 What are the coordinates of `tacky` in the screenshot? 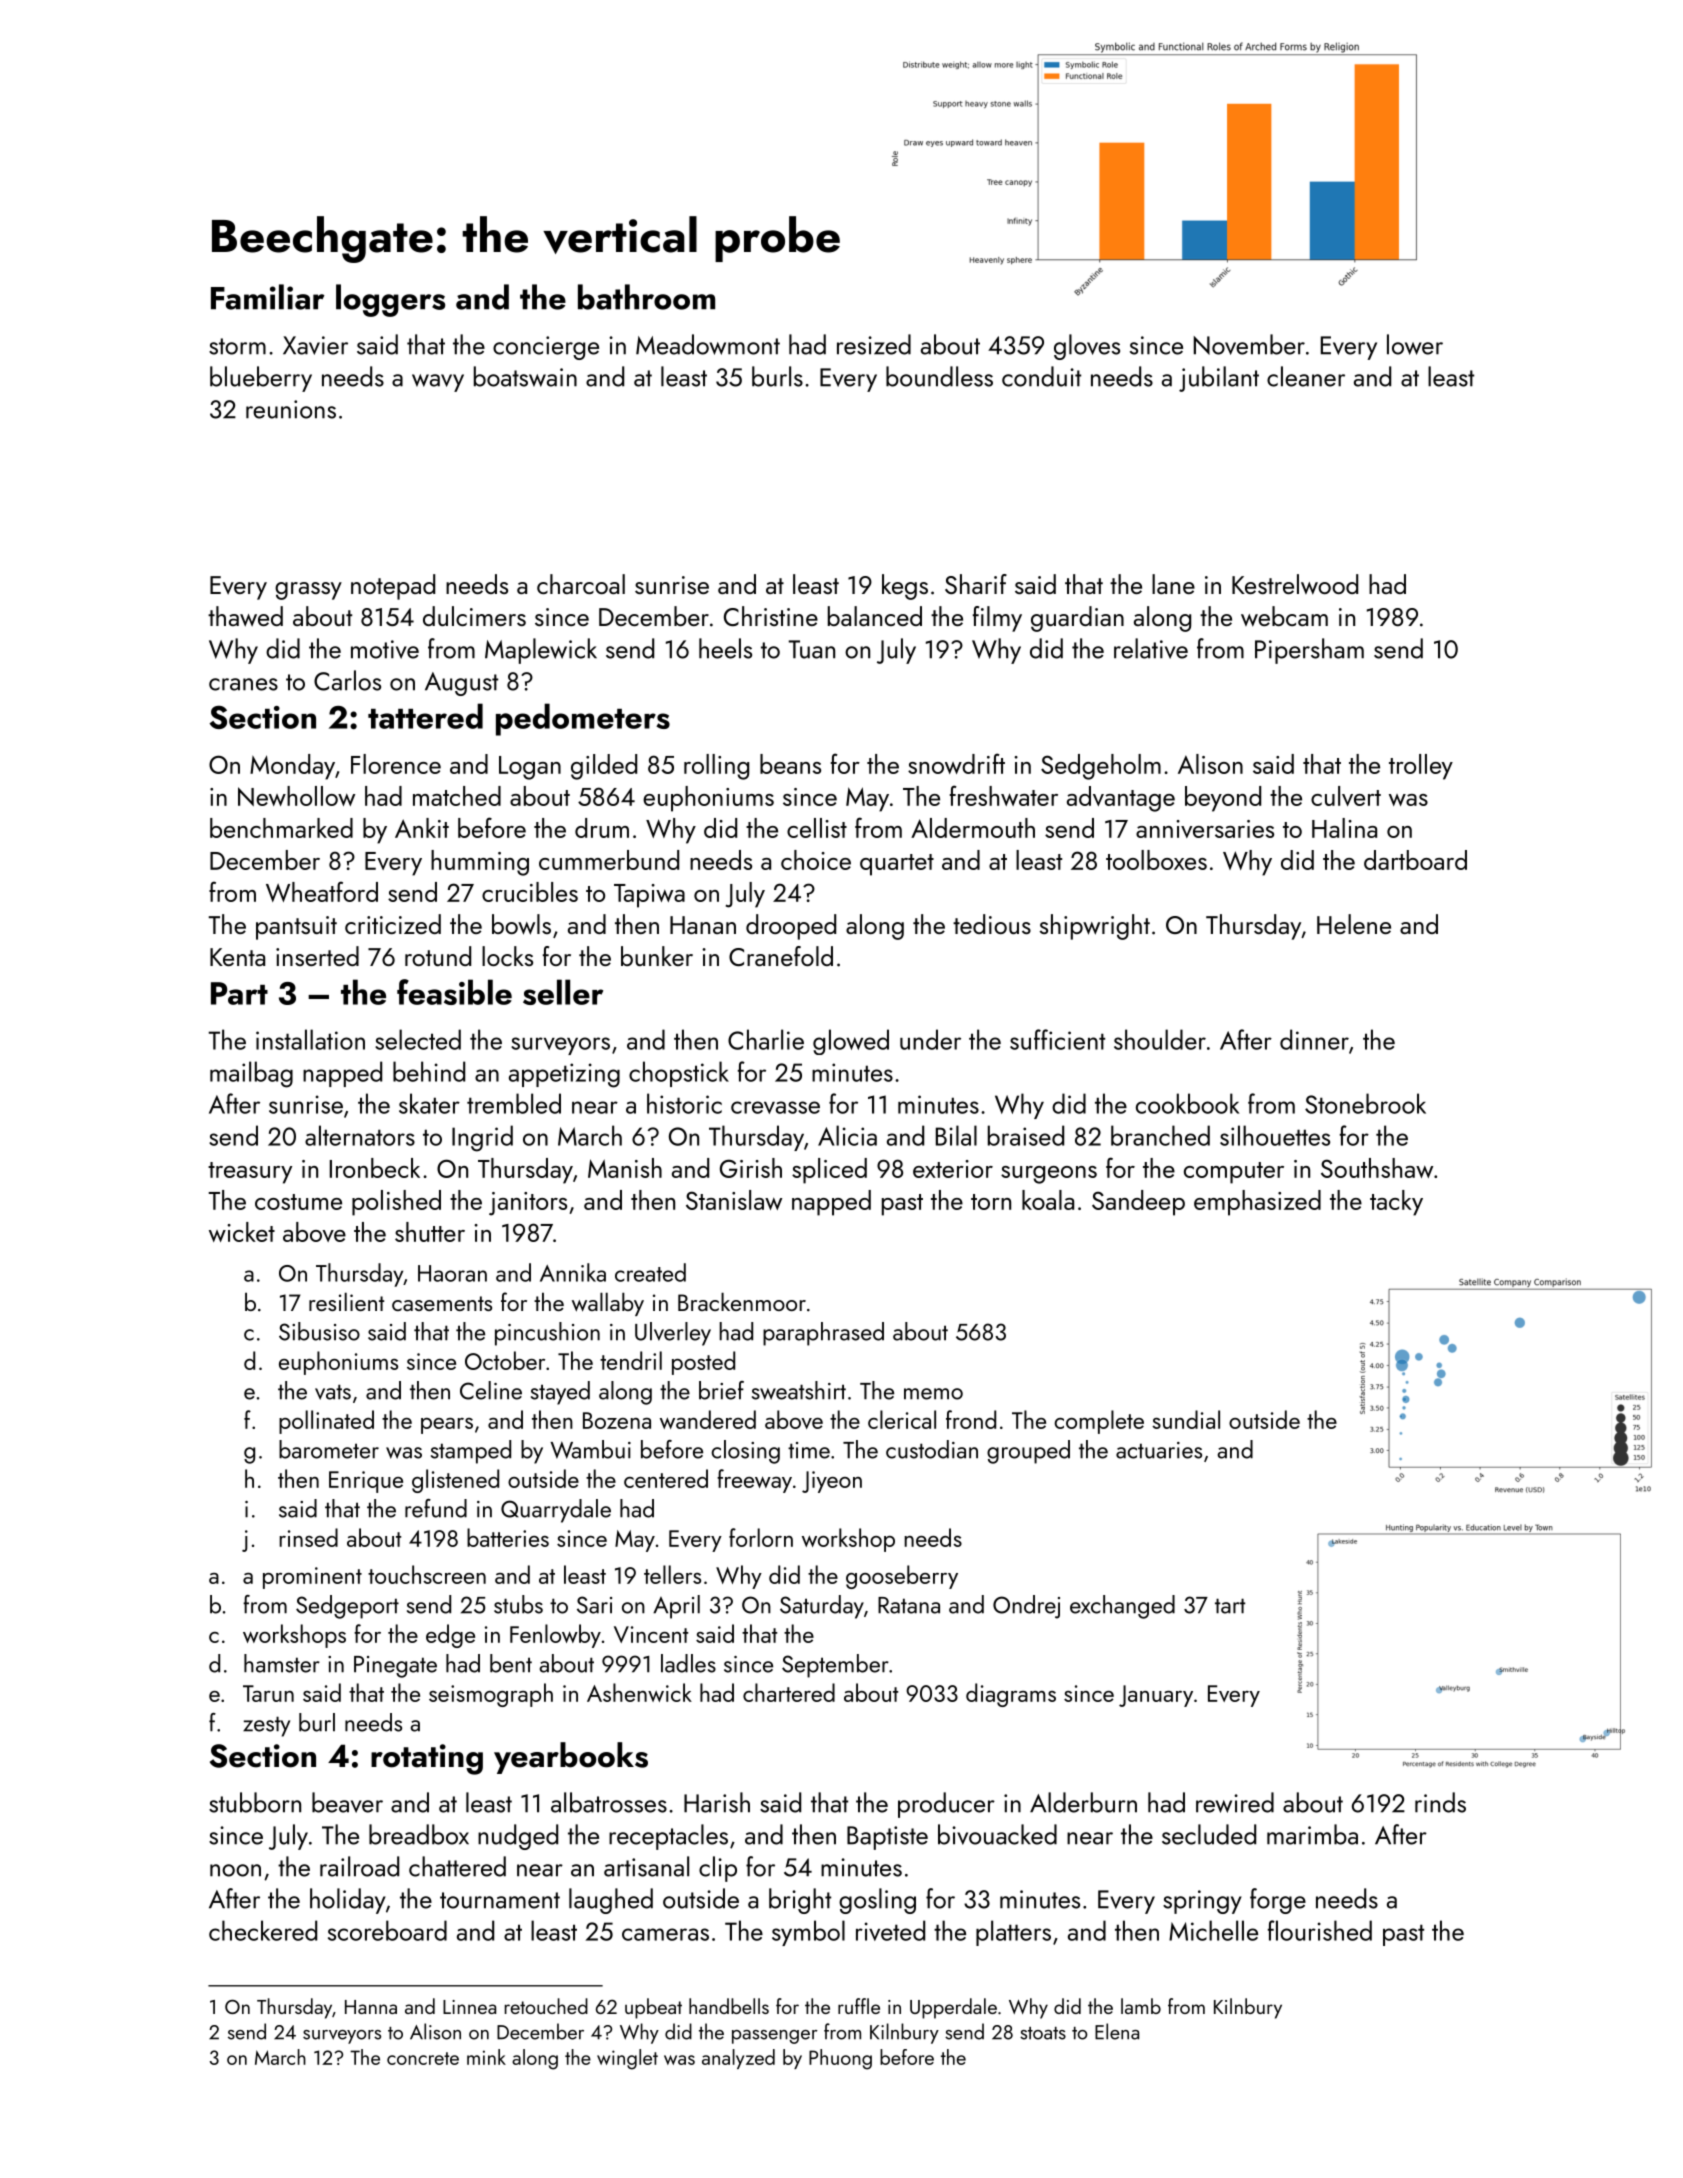 It's located at (1396, 1203).
